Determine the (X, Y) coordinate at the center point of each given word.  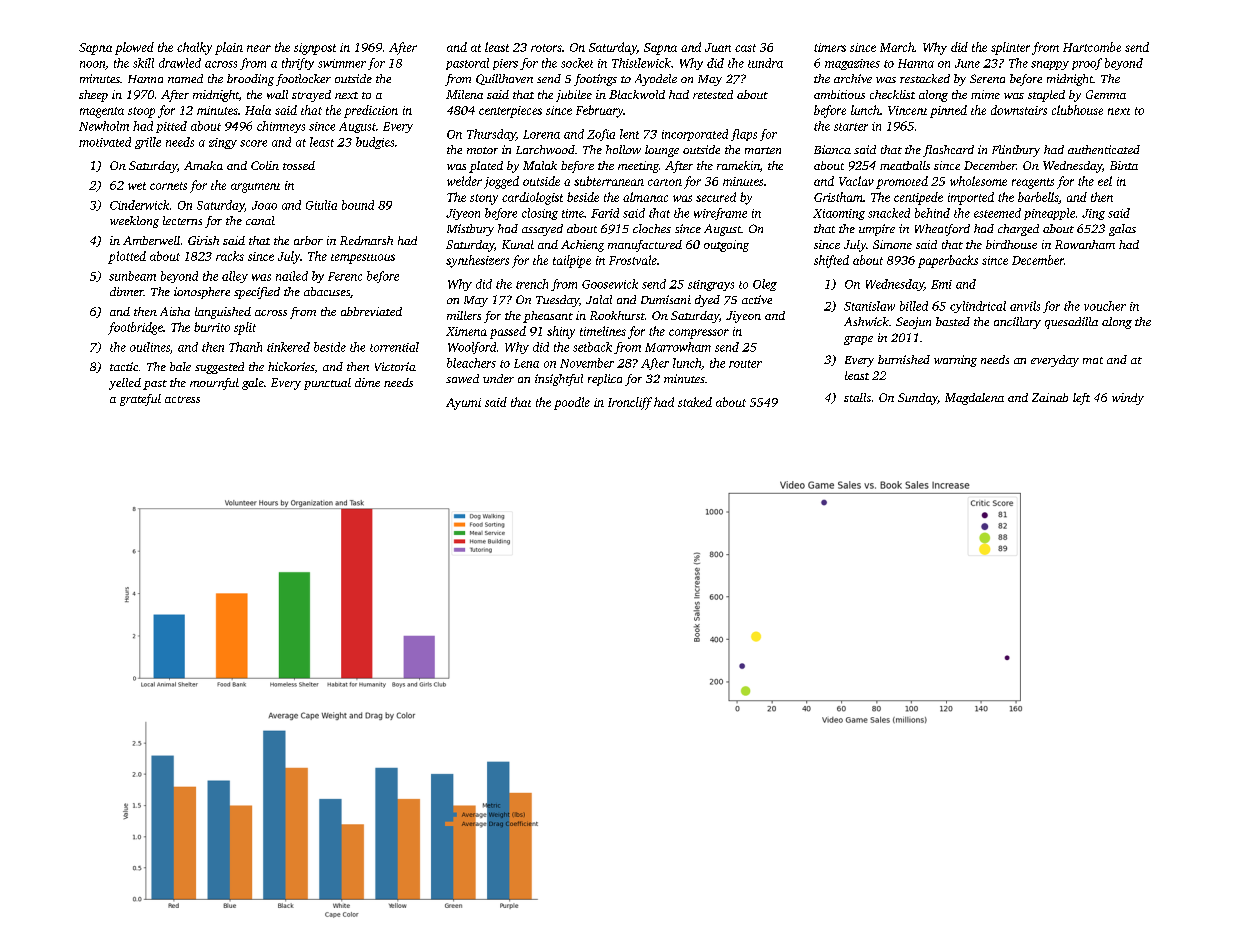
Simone (892, 244)
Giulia (321, 205)
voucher (1105, 306)
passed (508, 332)
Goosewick (610, 284)
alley (235, 277)
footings (595, 80)
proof (1087, 64)
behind (932, 213)
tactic (124, 366)
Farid (605, 213)
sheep (93, 96)
